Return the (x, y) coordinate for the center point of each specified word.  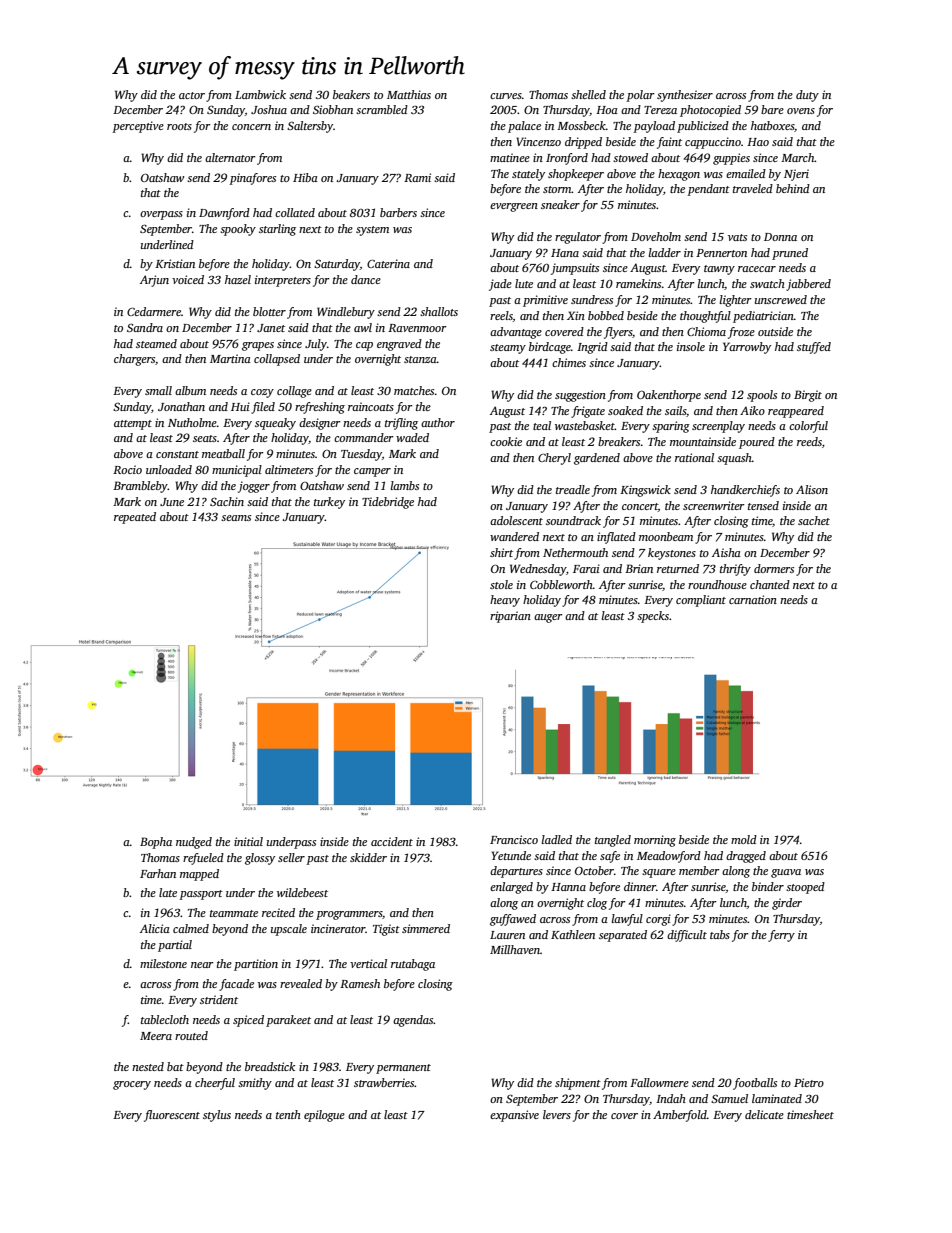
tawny (719, 270)
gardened (597, 459)
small (158, 390)
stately (528, 175)
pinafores (252, 179)
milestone (163, 963)
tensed (763, 505)
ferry (781, 936)
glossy (260, 859)
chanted (770, 584)
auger (548, 618)
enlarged (511, 888)
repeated (135, 518)
